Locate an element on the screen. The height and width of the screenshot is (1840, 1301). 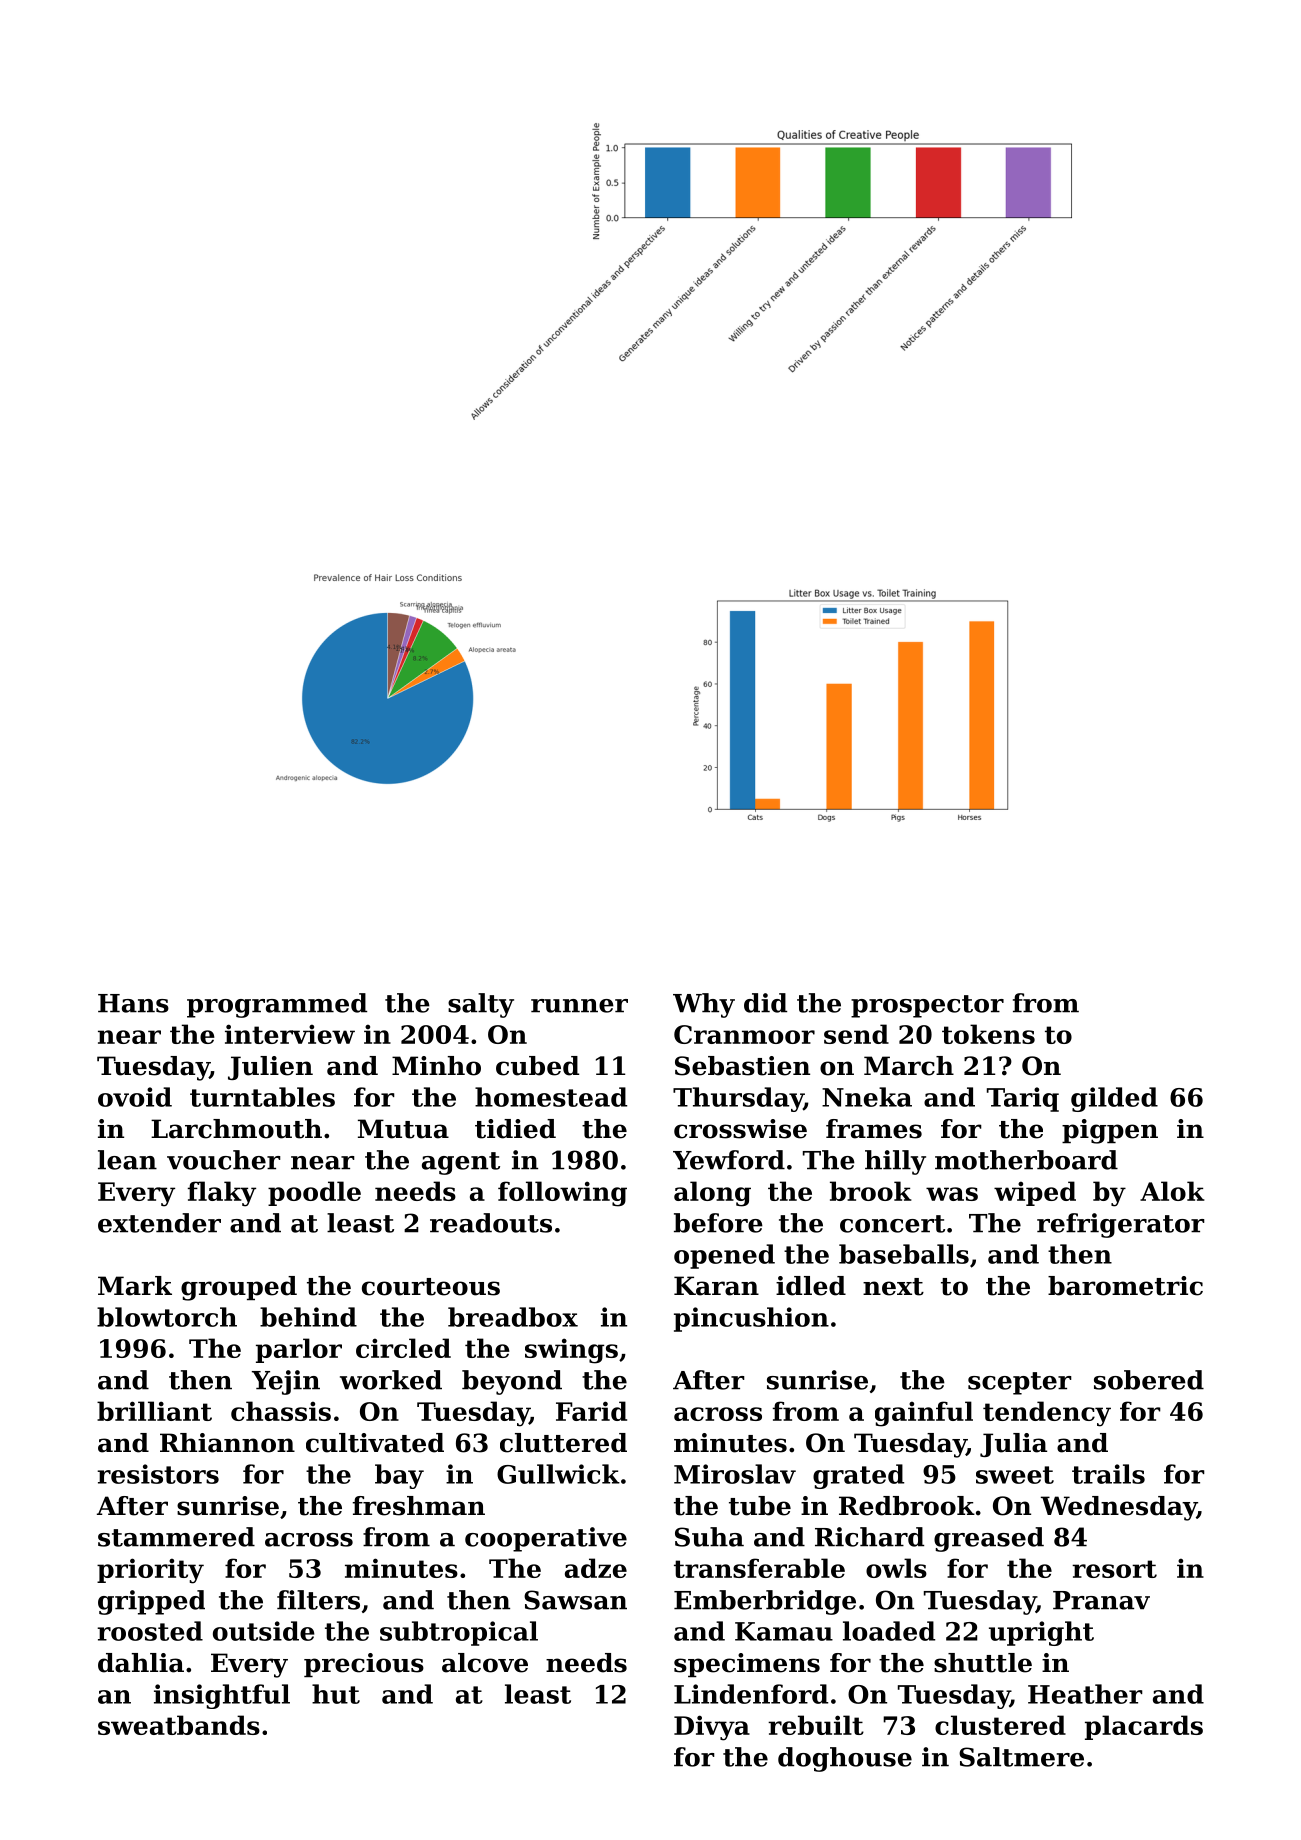
Saltmere is located at coordinates (1021, 1757).
